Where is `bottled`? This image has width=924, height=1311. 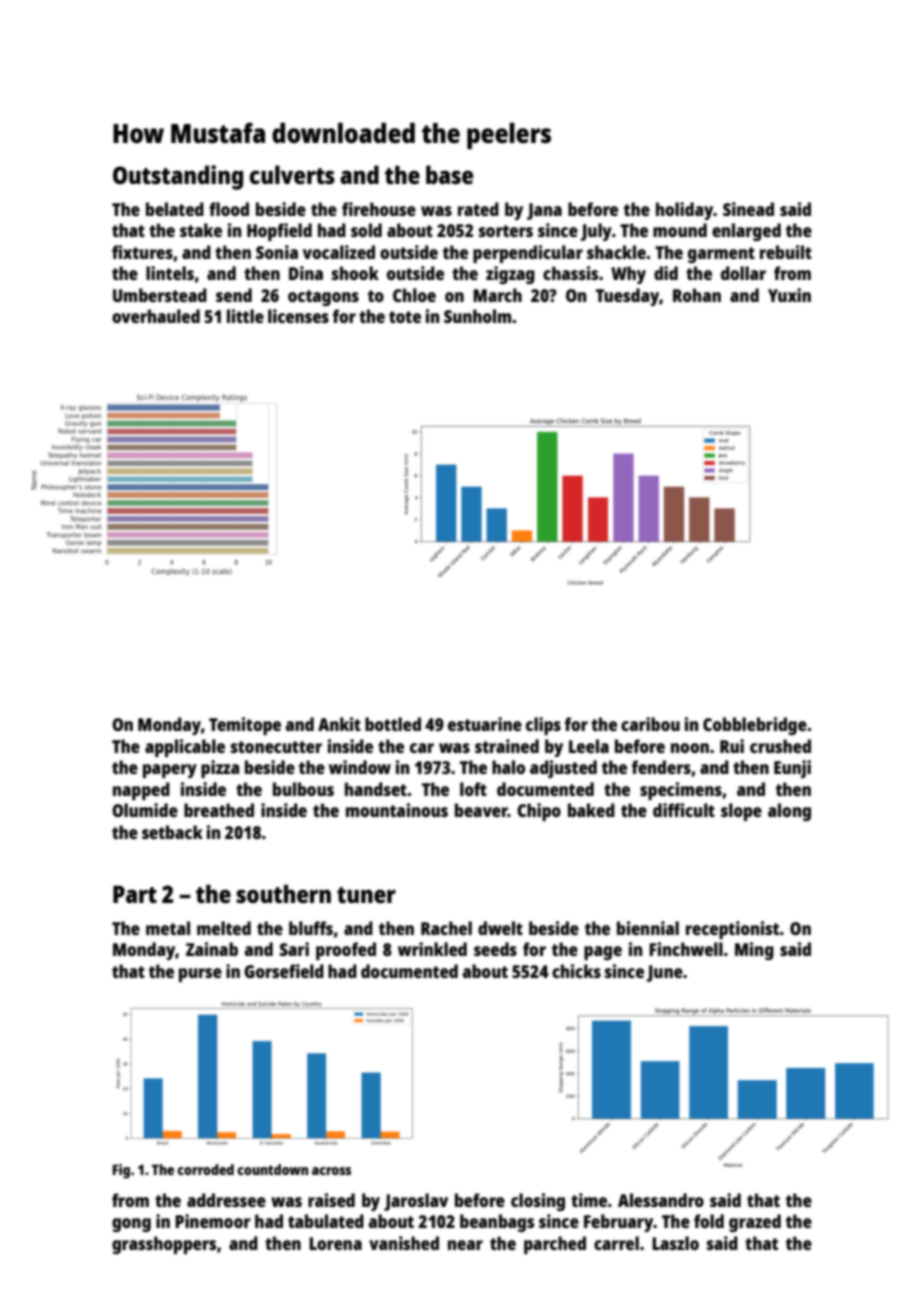
bottled is located at coordinates (393, 724).
